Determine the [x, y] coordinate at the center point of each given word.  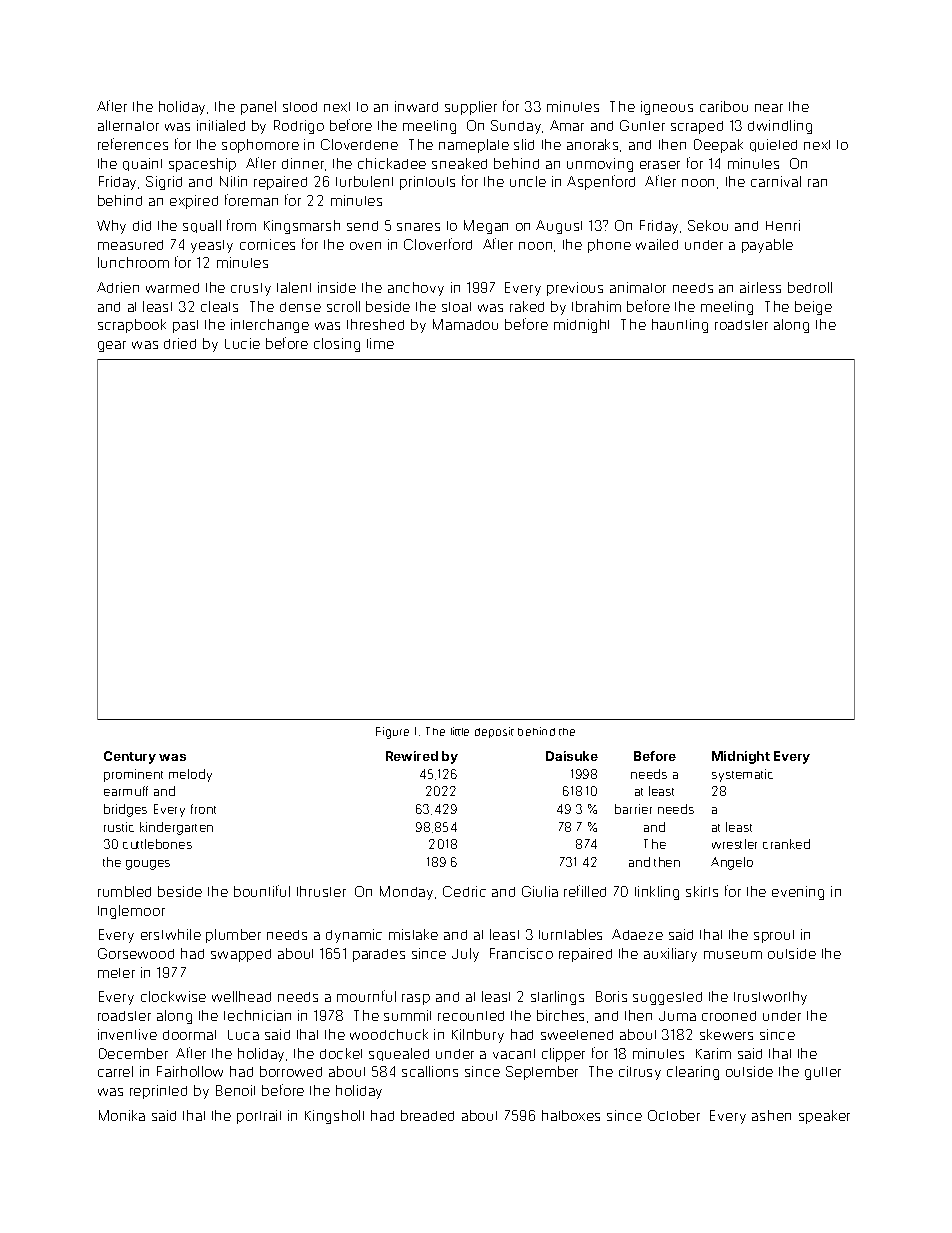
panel [258, 108]
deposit [494, 732]
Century [130, 757]
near [769, 108]
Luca [243, 1035]
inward [416, 106]
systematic [742, 775]
